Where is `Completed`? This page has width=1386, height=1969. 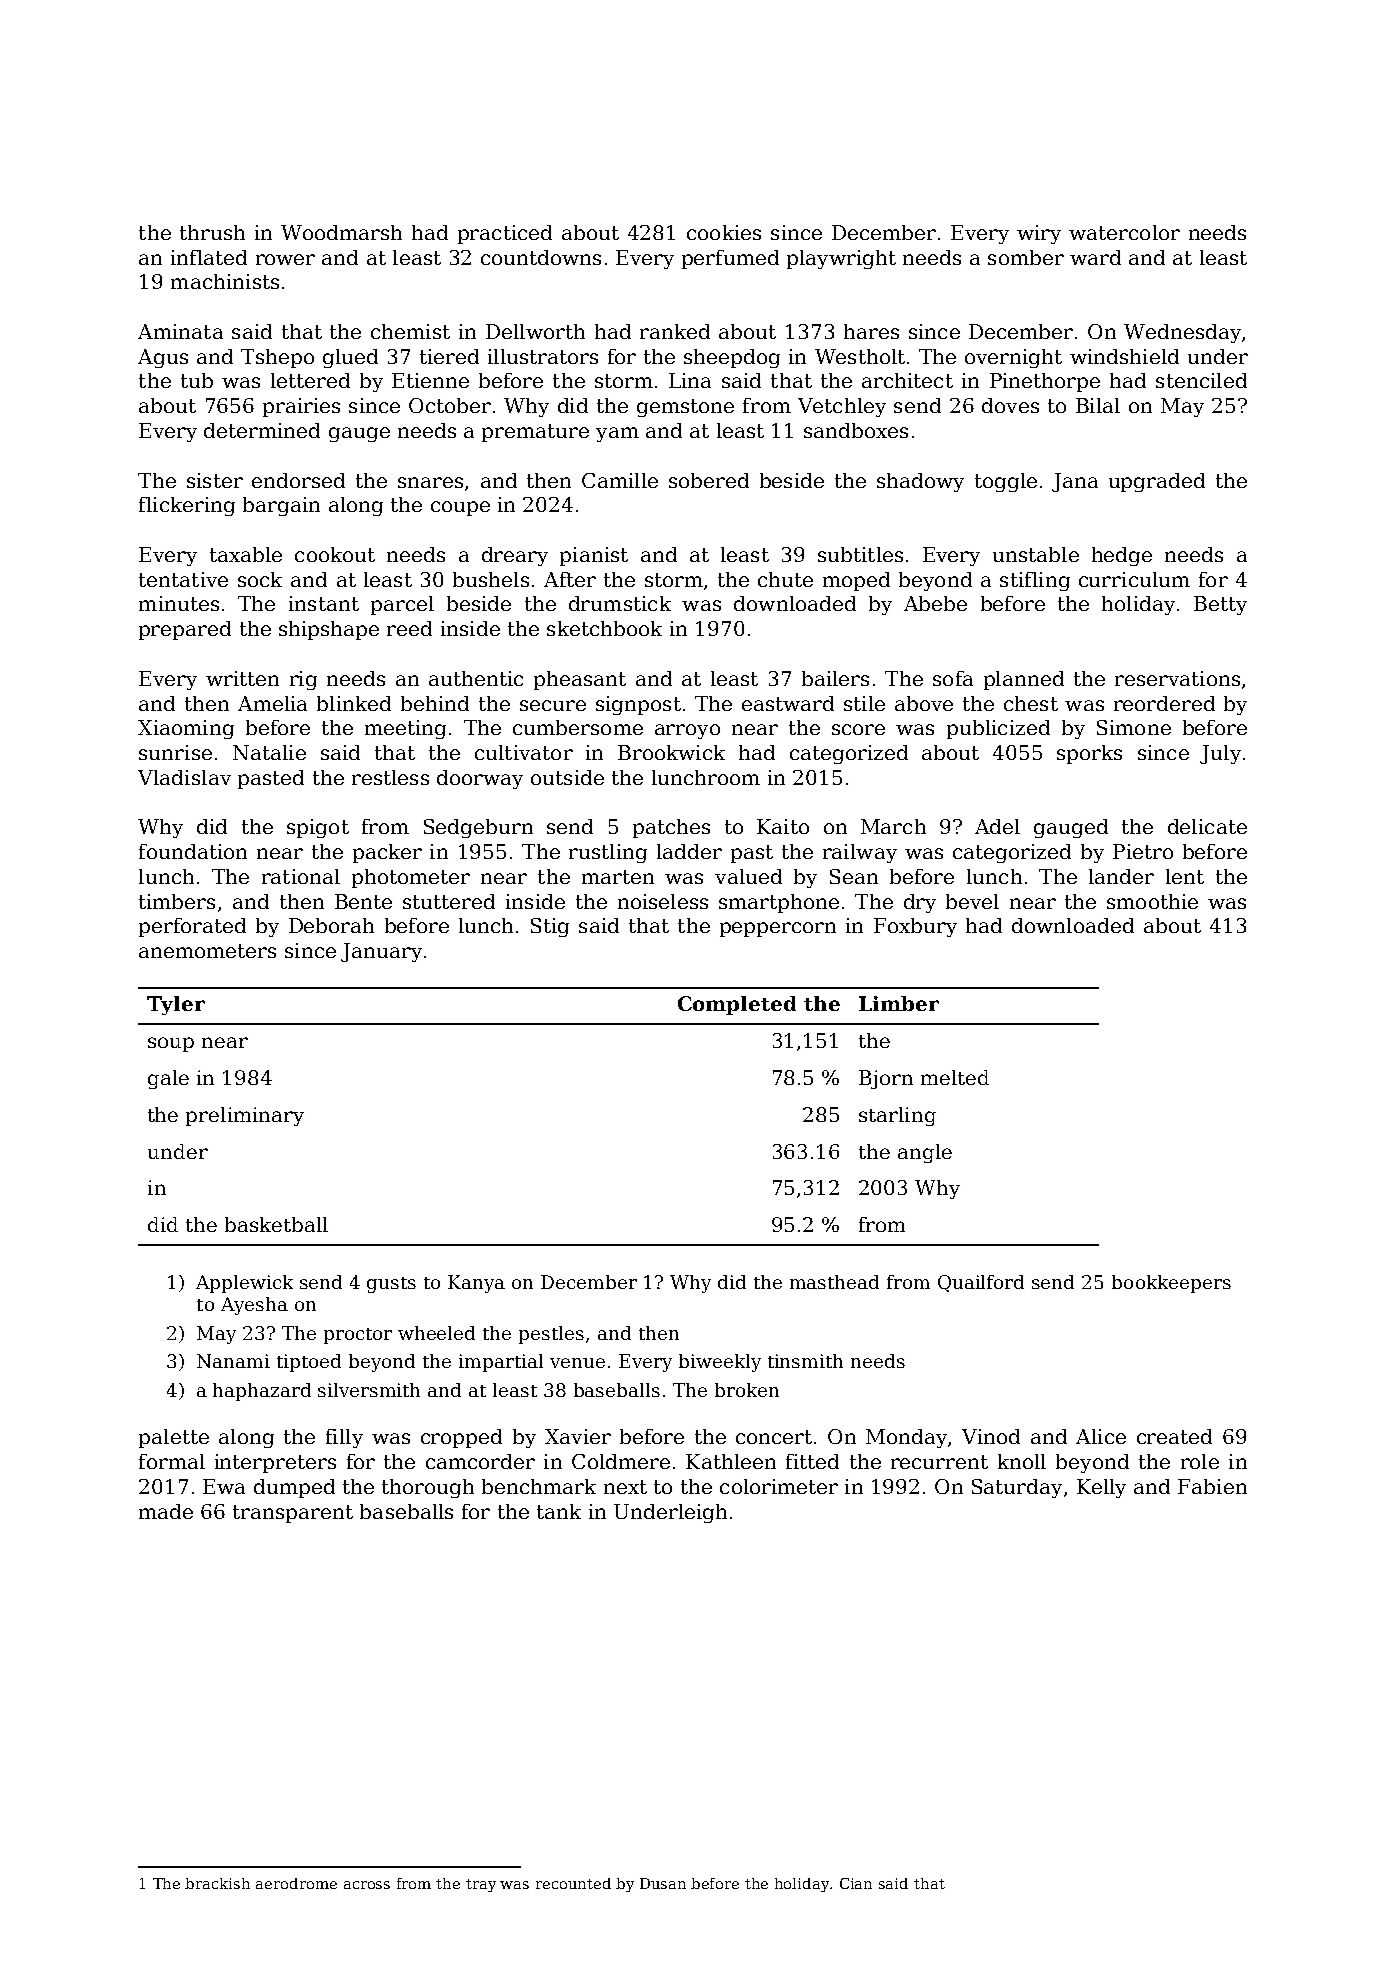
Completed is located at coordinates (737, 1005).
